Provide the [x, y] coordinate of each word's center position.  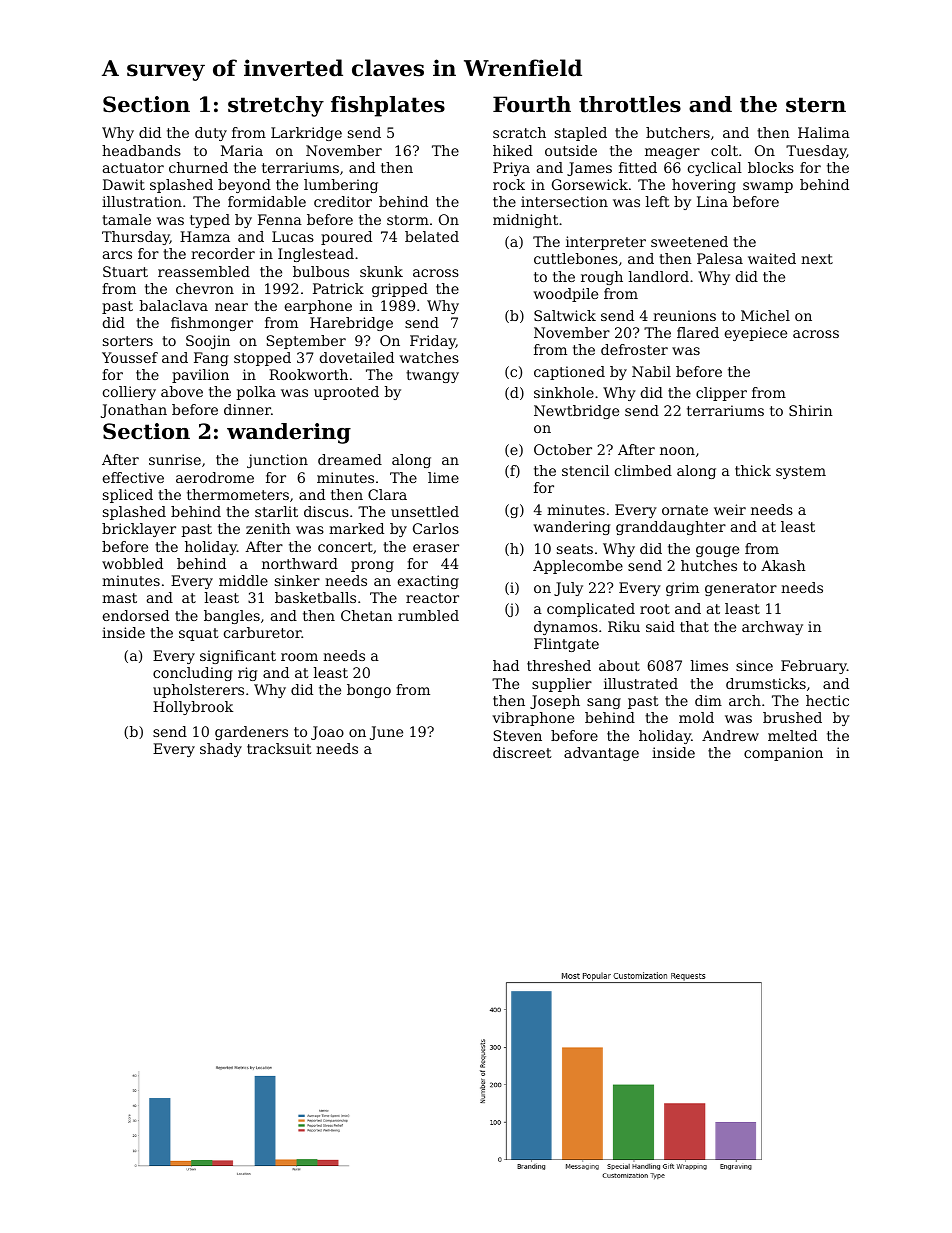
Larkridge [306, 134]
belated [432, 236]
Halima [824, 132]
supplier [562, 685]
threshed [559, 665]
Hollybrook [193, 708]
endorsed [136, 615]
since [754, 665]
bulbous [321, 271]
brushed [792, 717]
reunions [684, 315]
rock [509, 184]
